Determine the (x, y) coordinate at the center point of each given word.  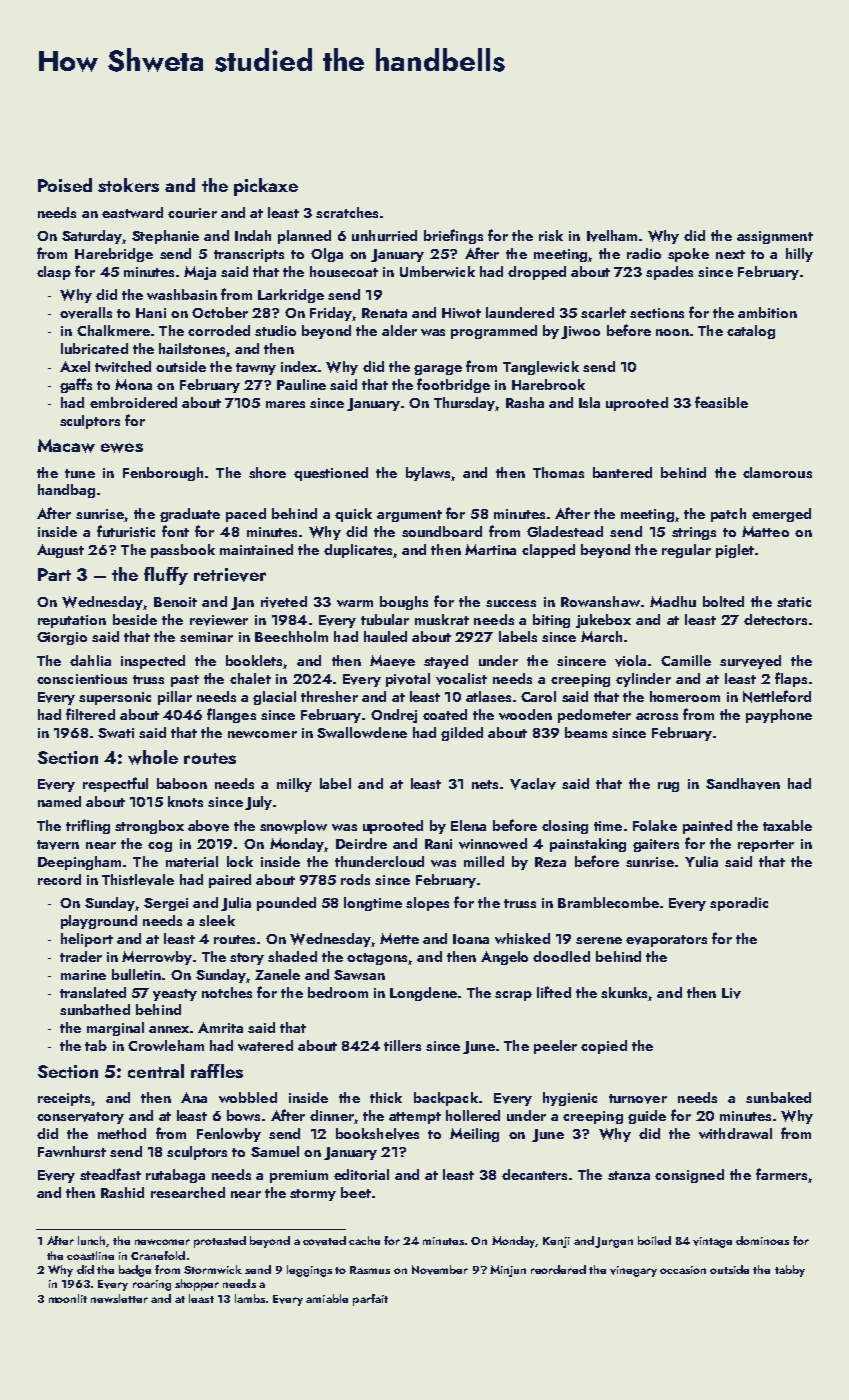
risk (551, 235)
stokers (128, 185)
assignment (775, 237)
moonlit (68, 1298)
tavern (58, 845)
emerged (781, 515)
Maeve (392, 661)
